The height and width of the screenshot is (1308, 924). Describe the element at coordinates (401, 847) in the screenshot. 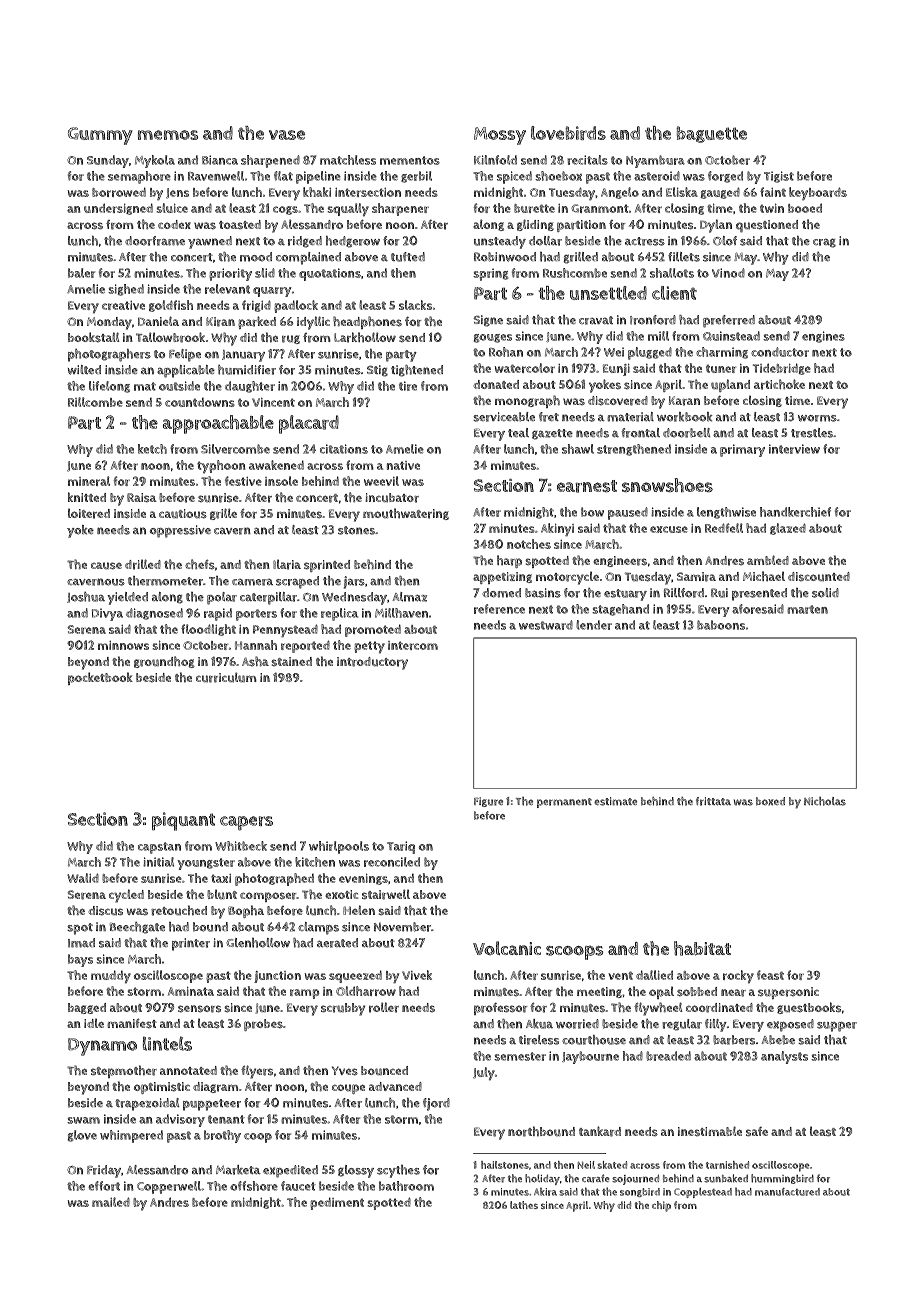

I see `Tariq` at that location.
